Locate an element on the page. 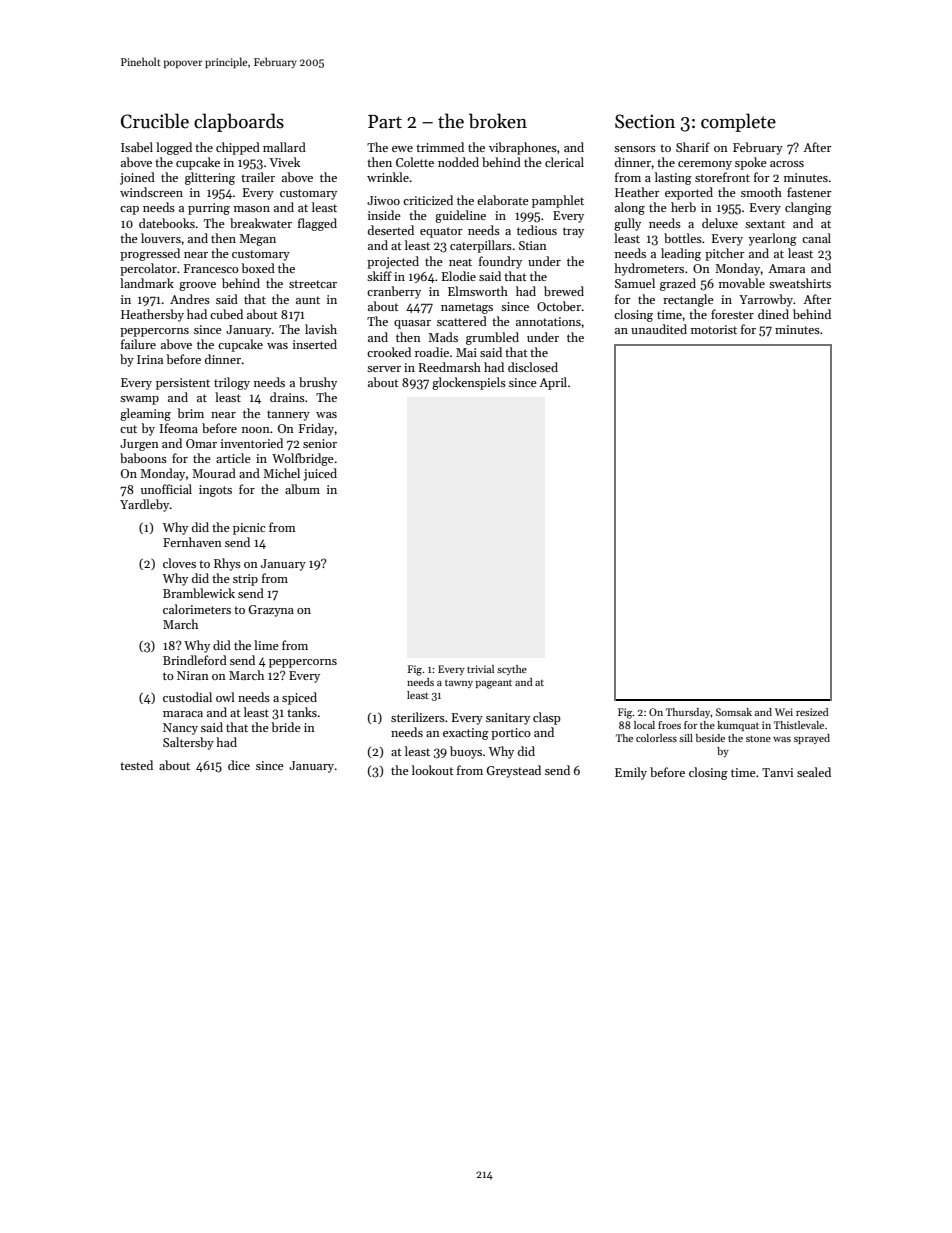  Somsak is located at coordinates (734, 712).
